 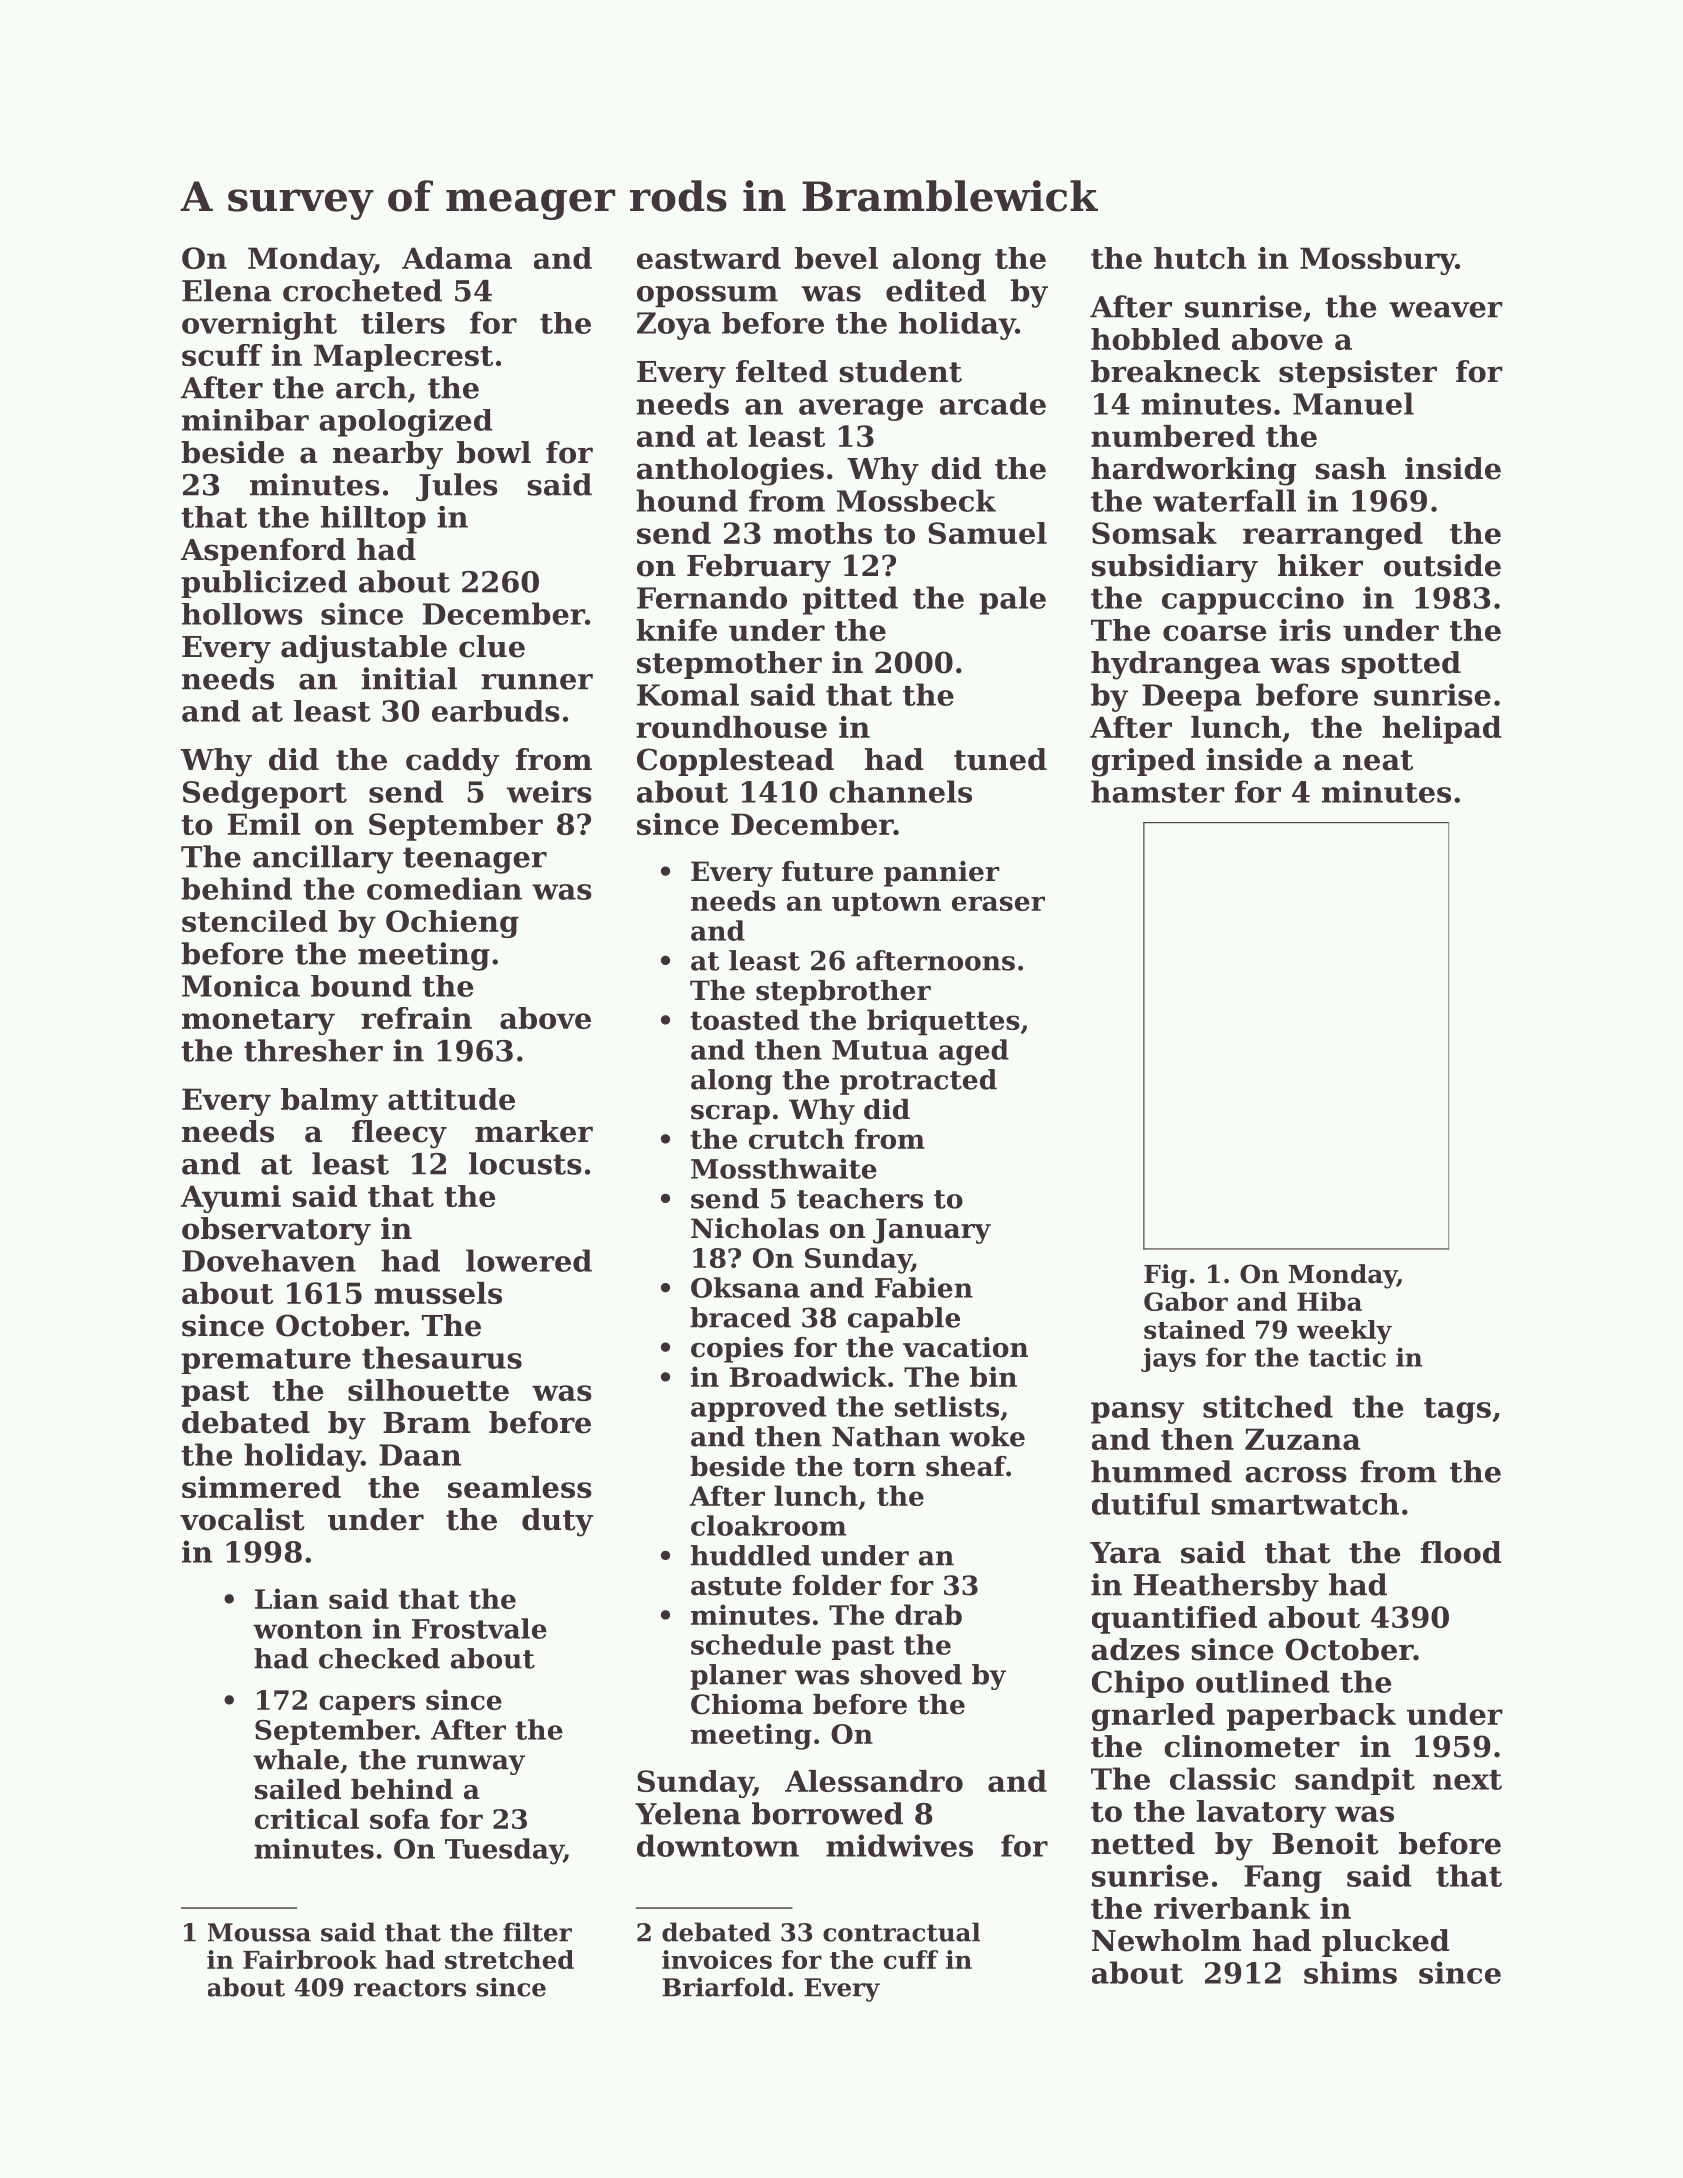 I want to click on mussels, so click(x=438, y=1293).
